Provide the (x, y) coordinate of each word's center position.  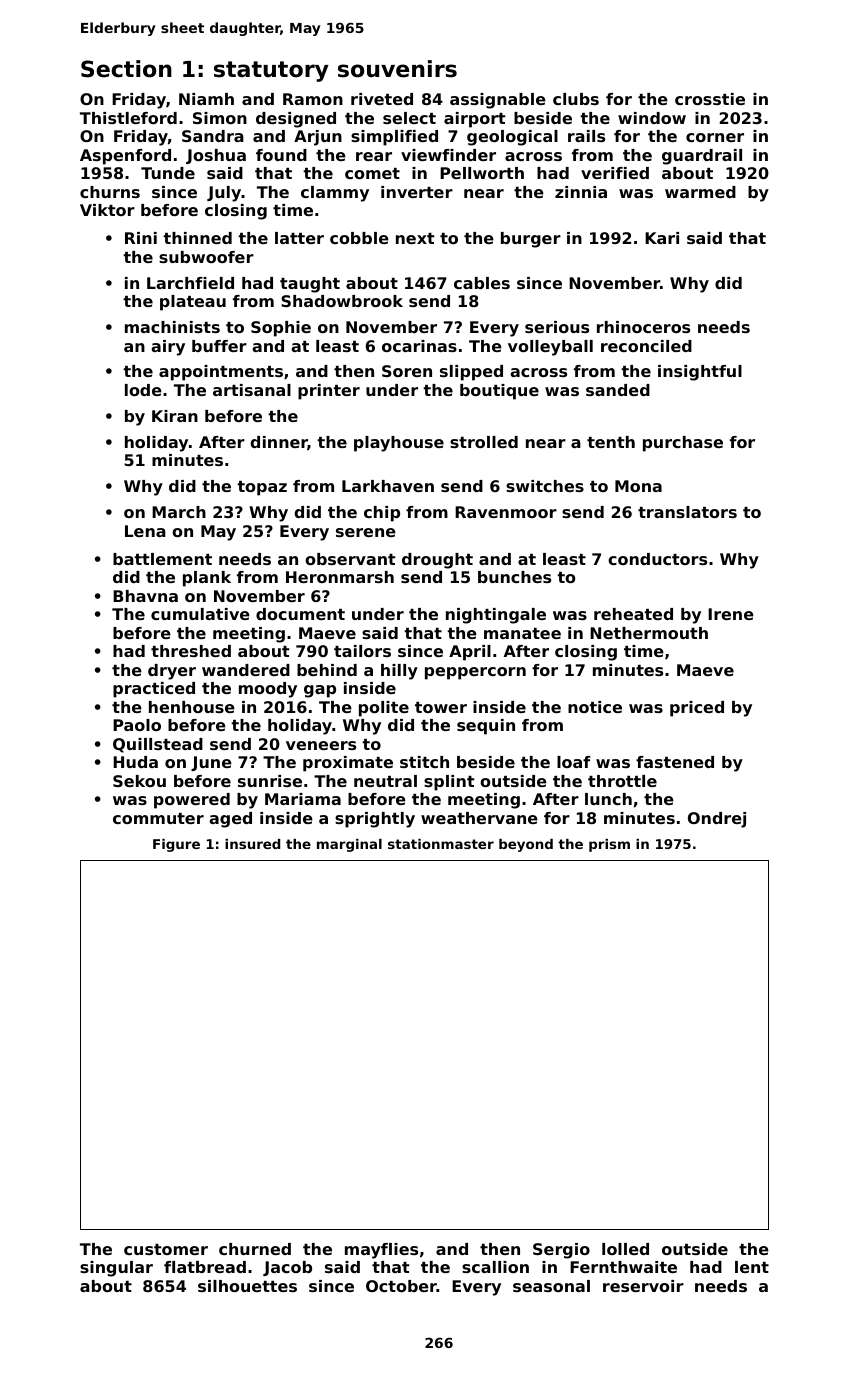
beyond (526, 845)
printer (329, 392)
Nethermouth (649, 633)
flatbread (205, 1267)
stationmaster (441, 844)
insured (252, 844)
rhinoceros (643, 327)
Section (126, 69)
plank (207, 579)
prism (609, 845)
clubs (576, 99)
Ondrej (717, 820)
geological (512, 138)
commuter (158, 818)
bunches (514, 577)
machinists (172, 327)
